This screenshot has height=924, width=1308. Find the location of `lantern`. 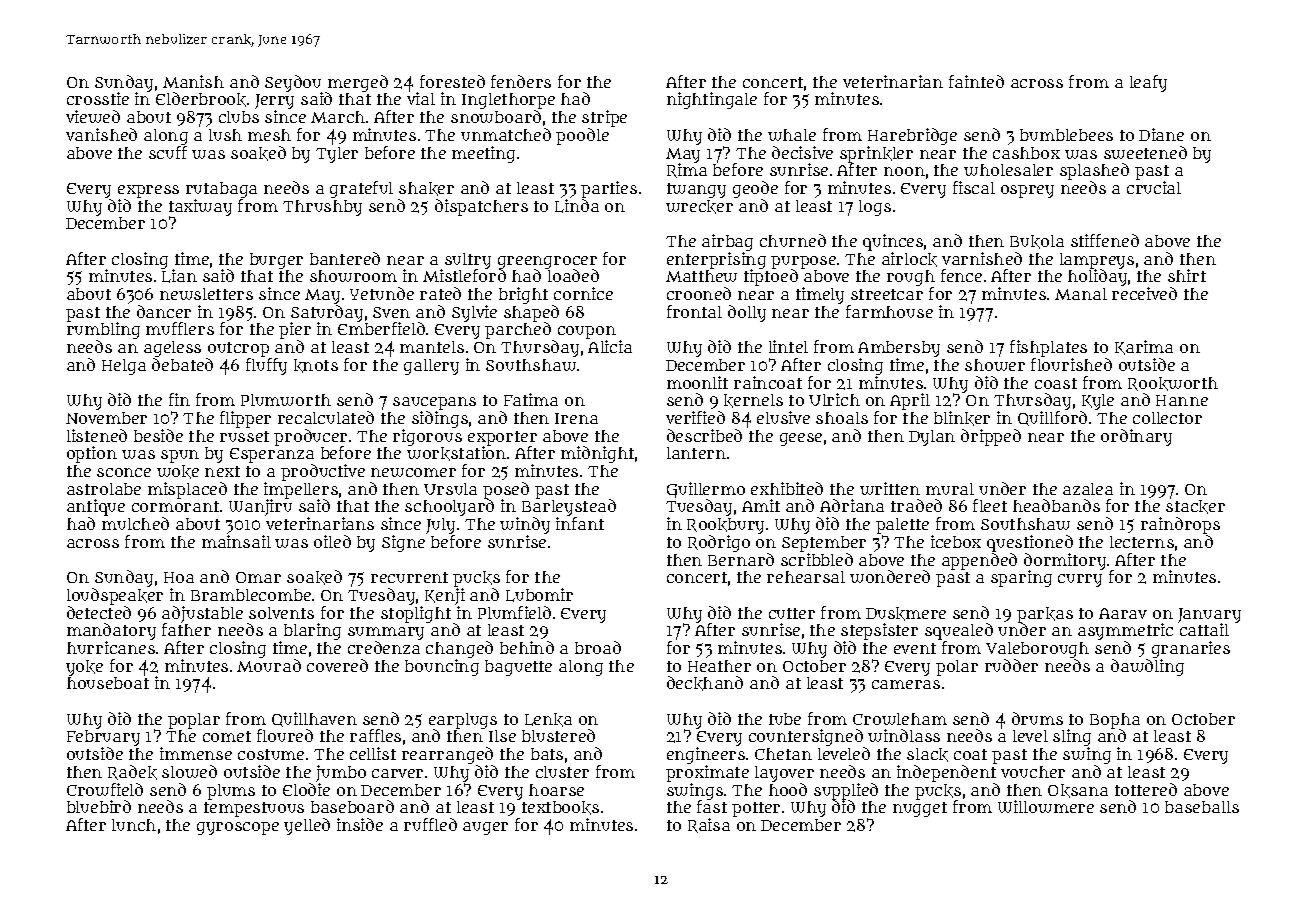

lantern is located at coordinates (696, 453).
